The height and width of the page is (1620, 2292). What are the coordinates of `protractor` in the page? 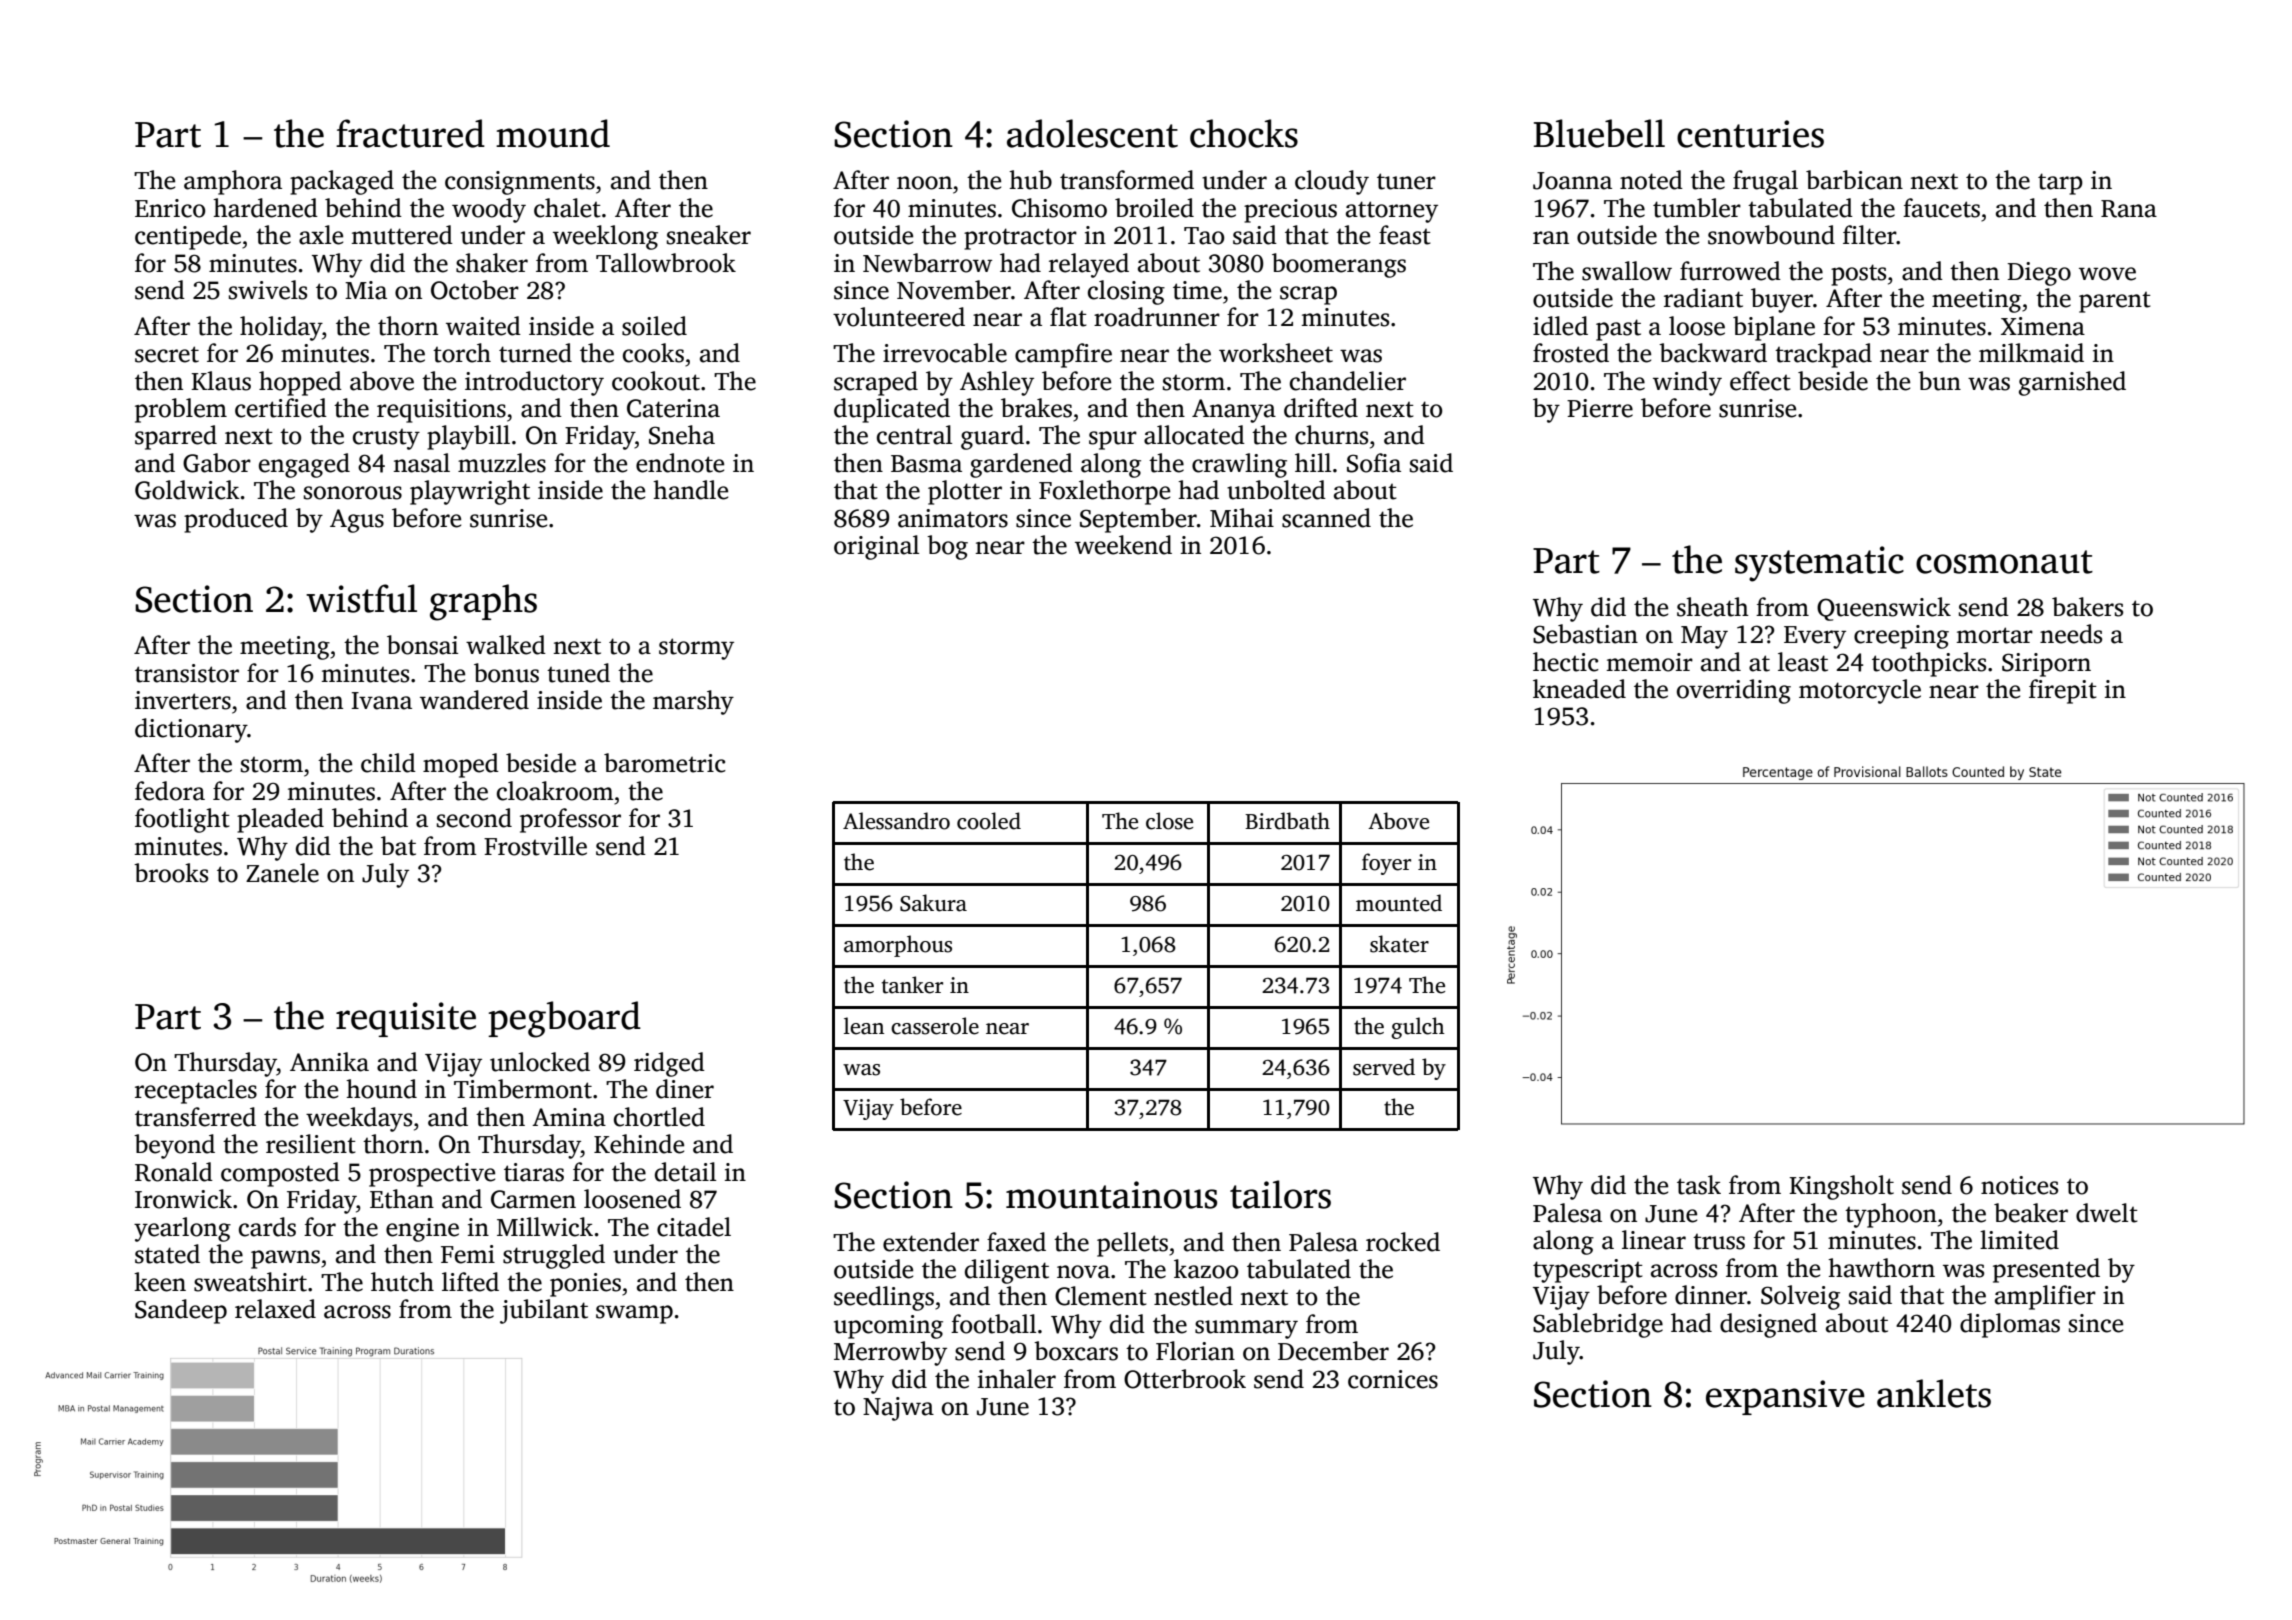 It's located at (1020, 239).
